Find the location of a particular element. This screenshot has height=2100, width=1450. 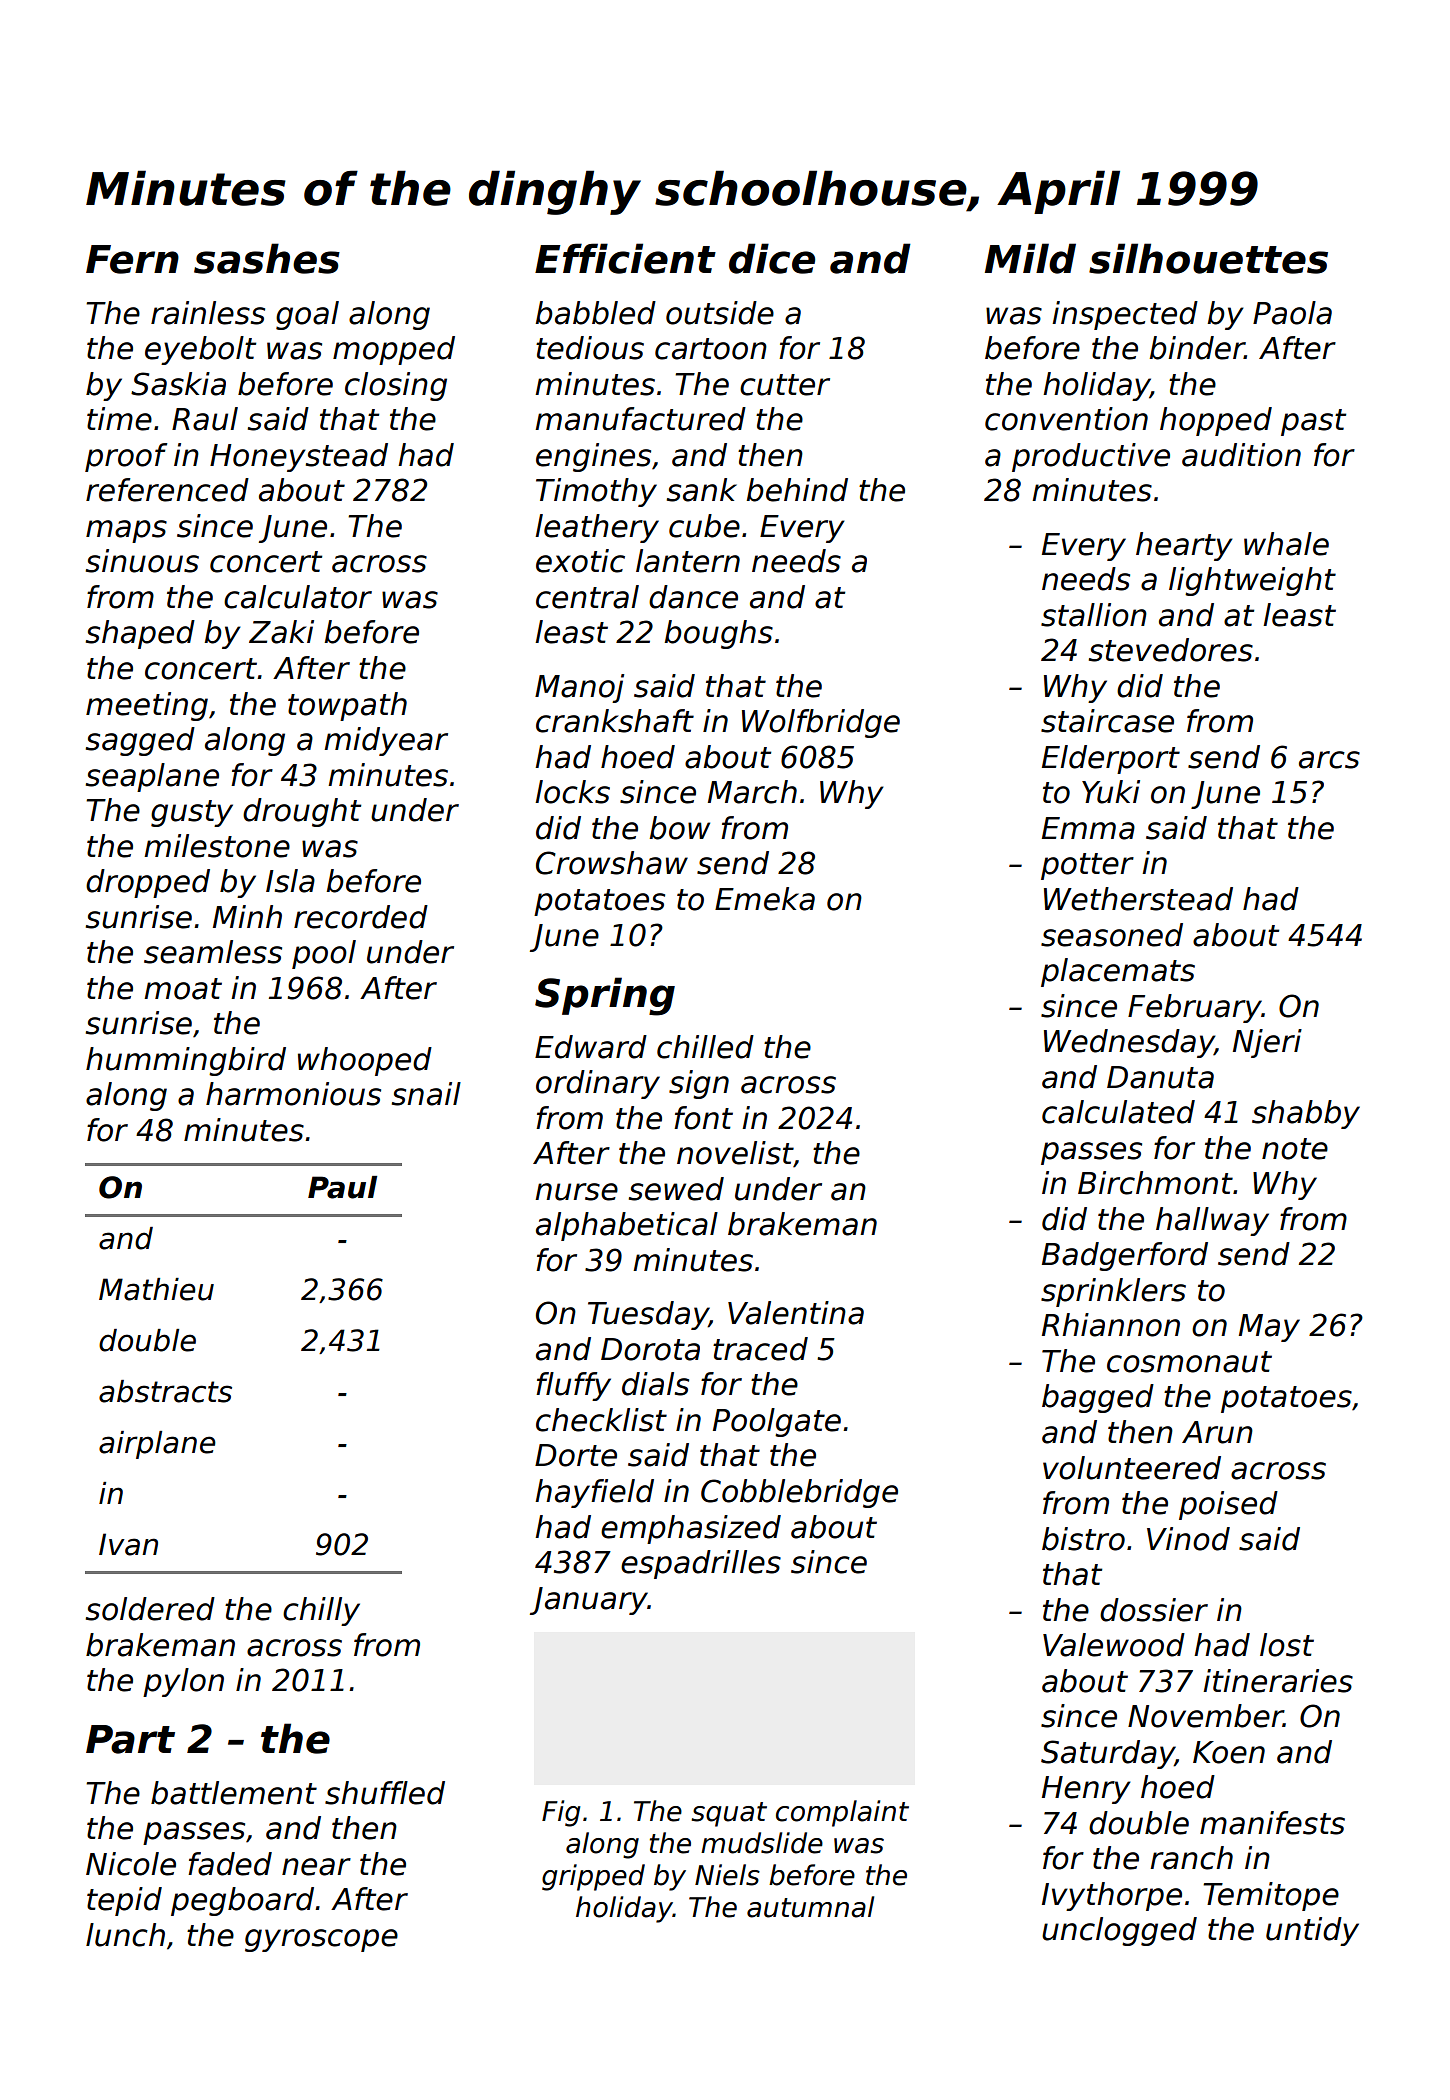

Paul is located at coordinates (342, 1187).
